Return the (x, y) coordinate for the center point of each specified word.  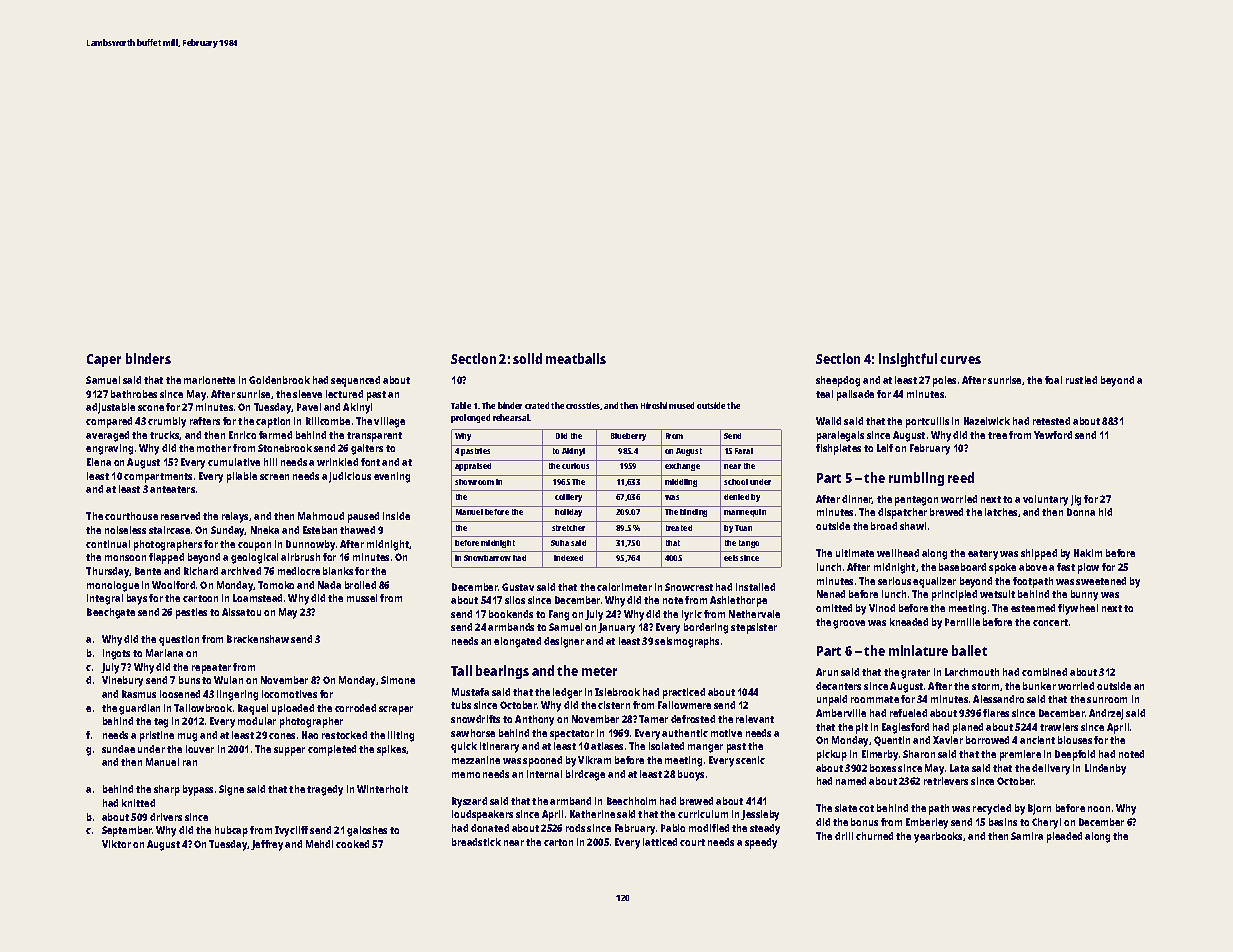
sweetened (1101, 581)
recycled (992, 809)
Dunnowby (310, 545)
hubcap (231, 831)
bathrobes (134, 394)
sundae (118, 749)
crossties (583, 405)
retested (1051, 421)
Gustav (518, 587)
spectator (572, 735)
